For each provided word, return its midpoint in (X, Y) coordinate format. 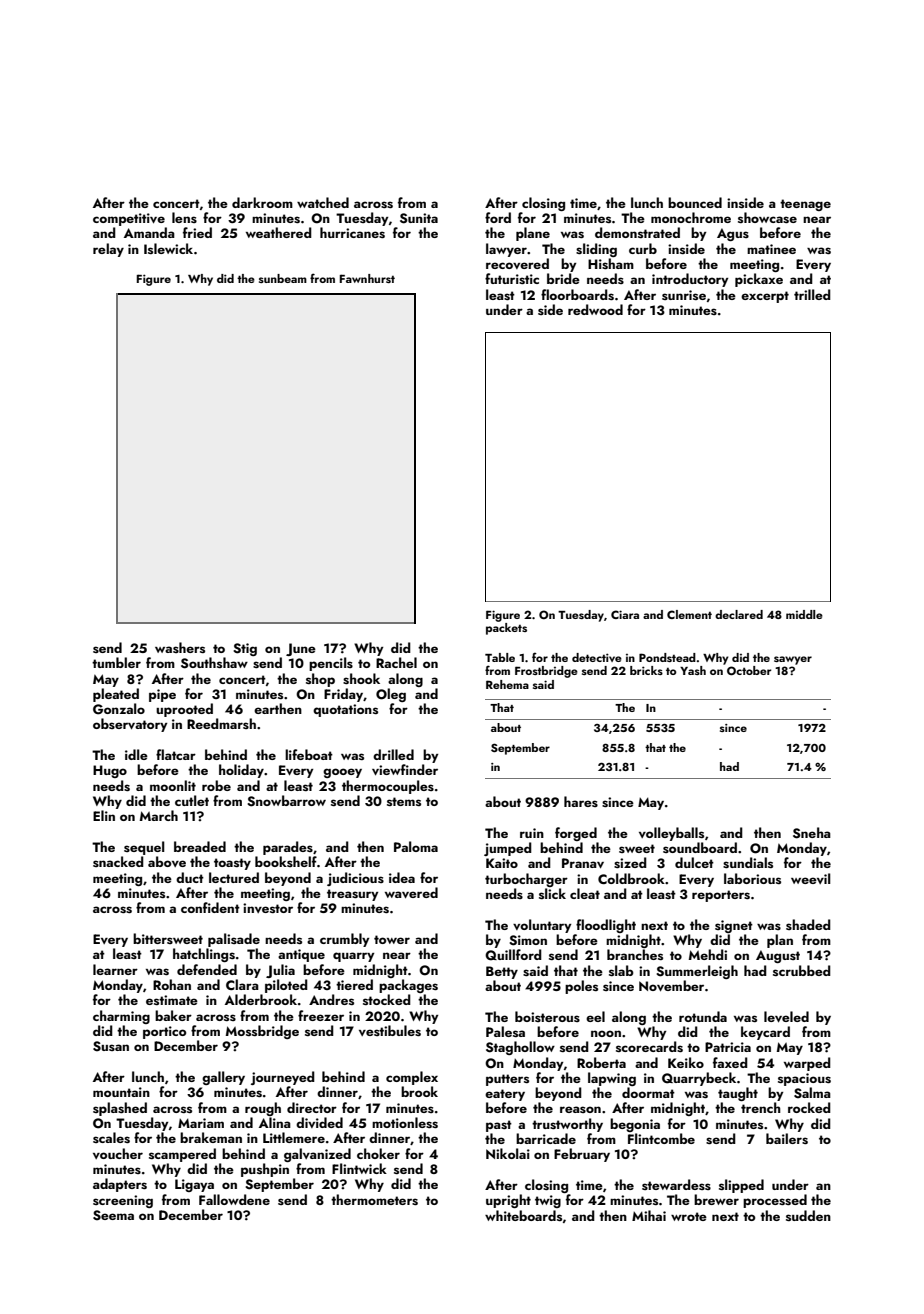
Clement (689, 614)
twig (548, 1201)
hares (581, 801)
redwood (595, 309)
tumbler (116, 662)
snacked (118, 861)
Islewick (168, 248)
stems (404, 801)
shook (361, 678)
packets (506, 629)
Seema (113, 1215)
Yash (693, 670)
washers (180, 647)
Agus (733, 234)
